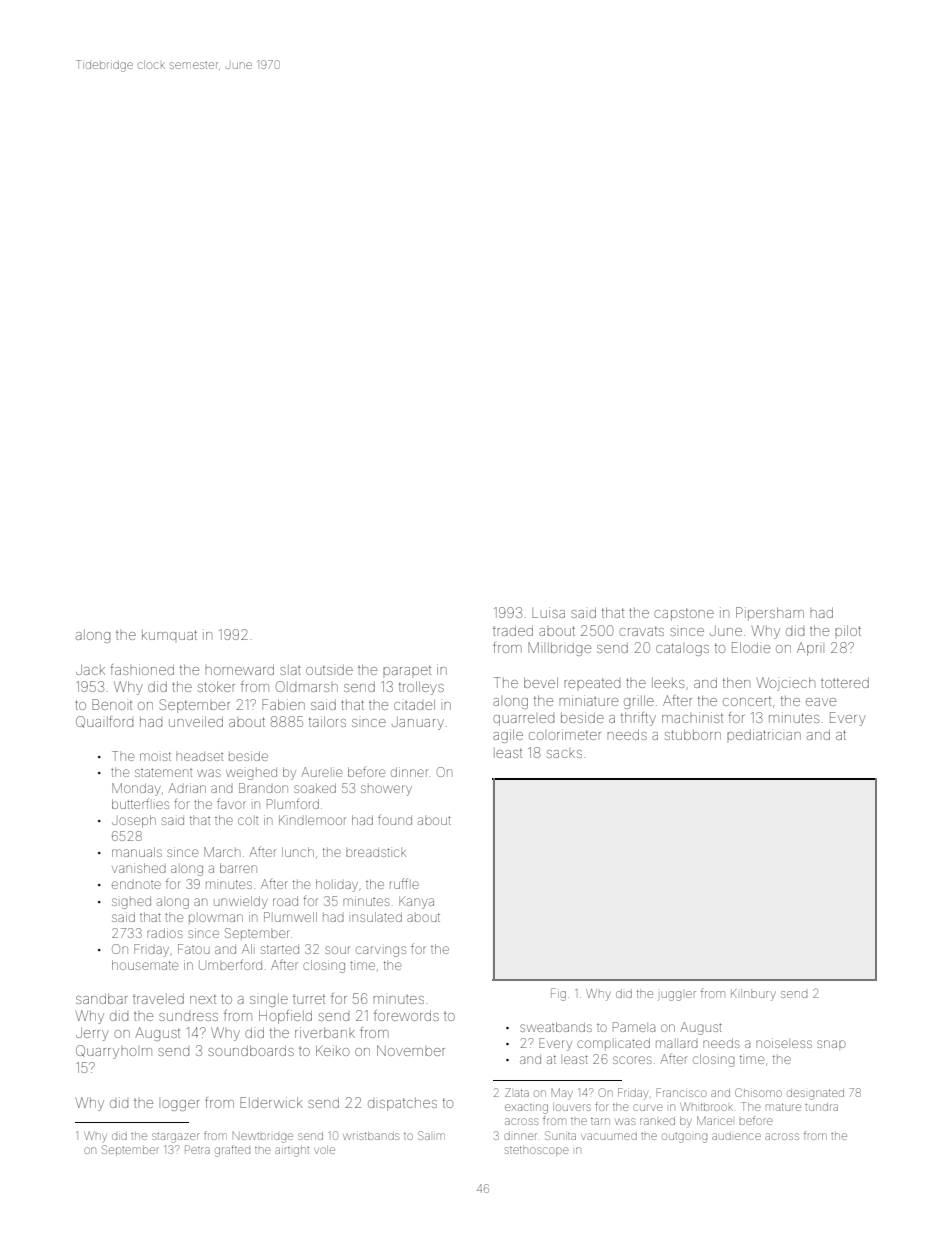 This document has height=1233, width=952. Describe the element at coordinates (548, 612) in the document. I see `Luisa` at that location.
